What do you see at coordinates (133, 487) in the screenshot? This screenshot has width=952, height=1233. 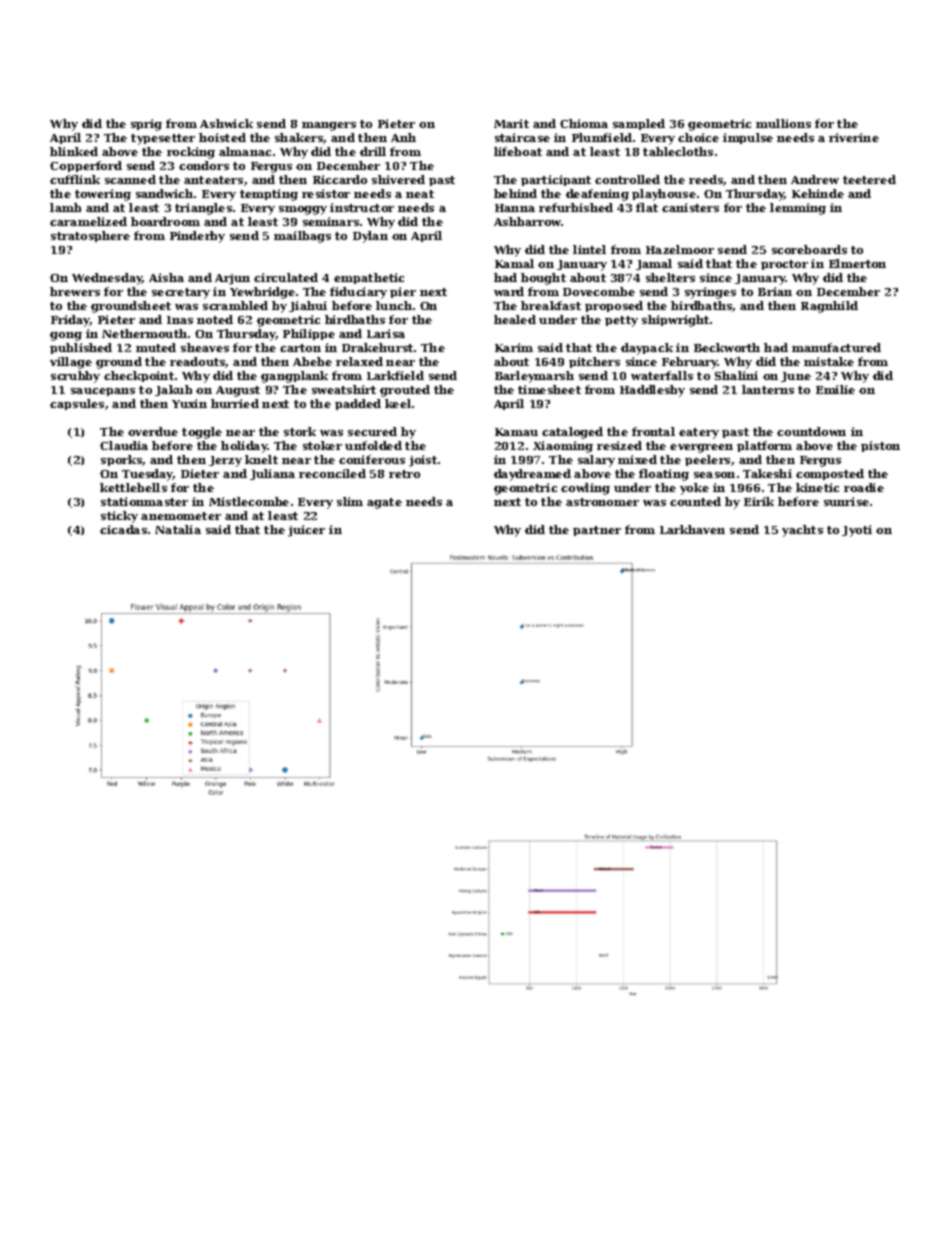 I see `kettlebells` at bounding box center [133, 487].
